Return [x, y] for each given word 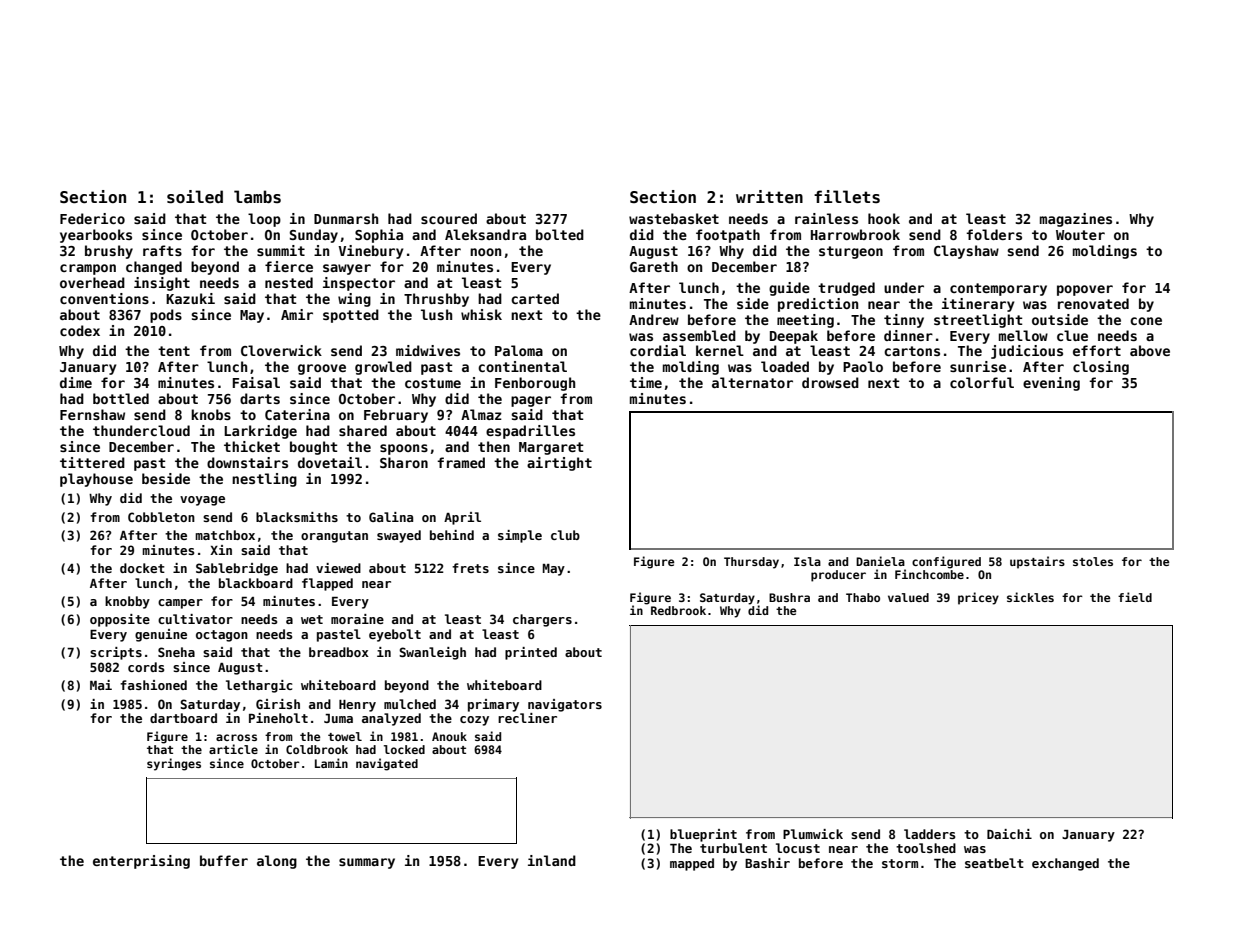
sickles [1030, 597]
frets [470, 568]
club [565, 535]
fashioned [153, 685]
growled [383, 368]
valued [908, 597]
